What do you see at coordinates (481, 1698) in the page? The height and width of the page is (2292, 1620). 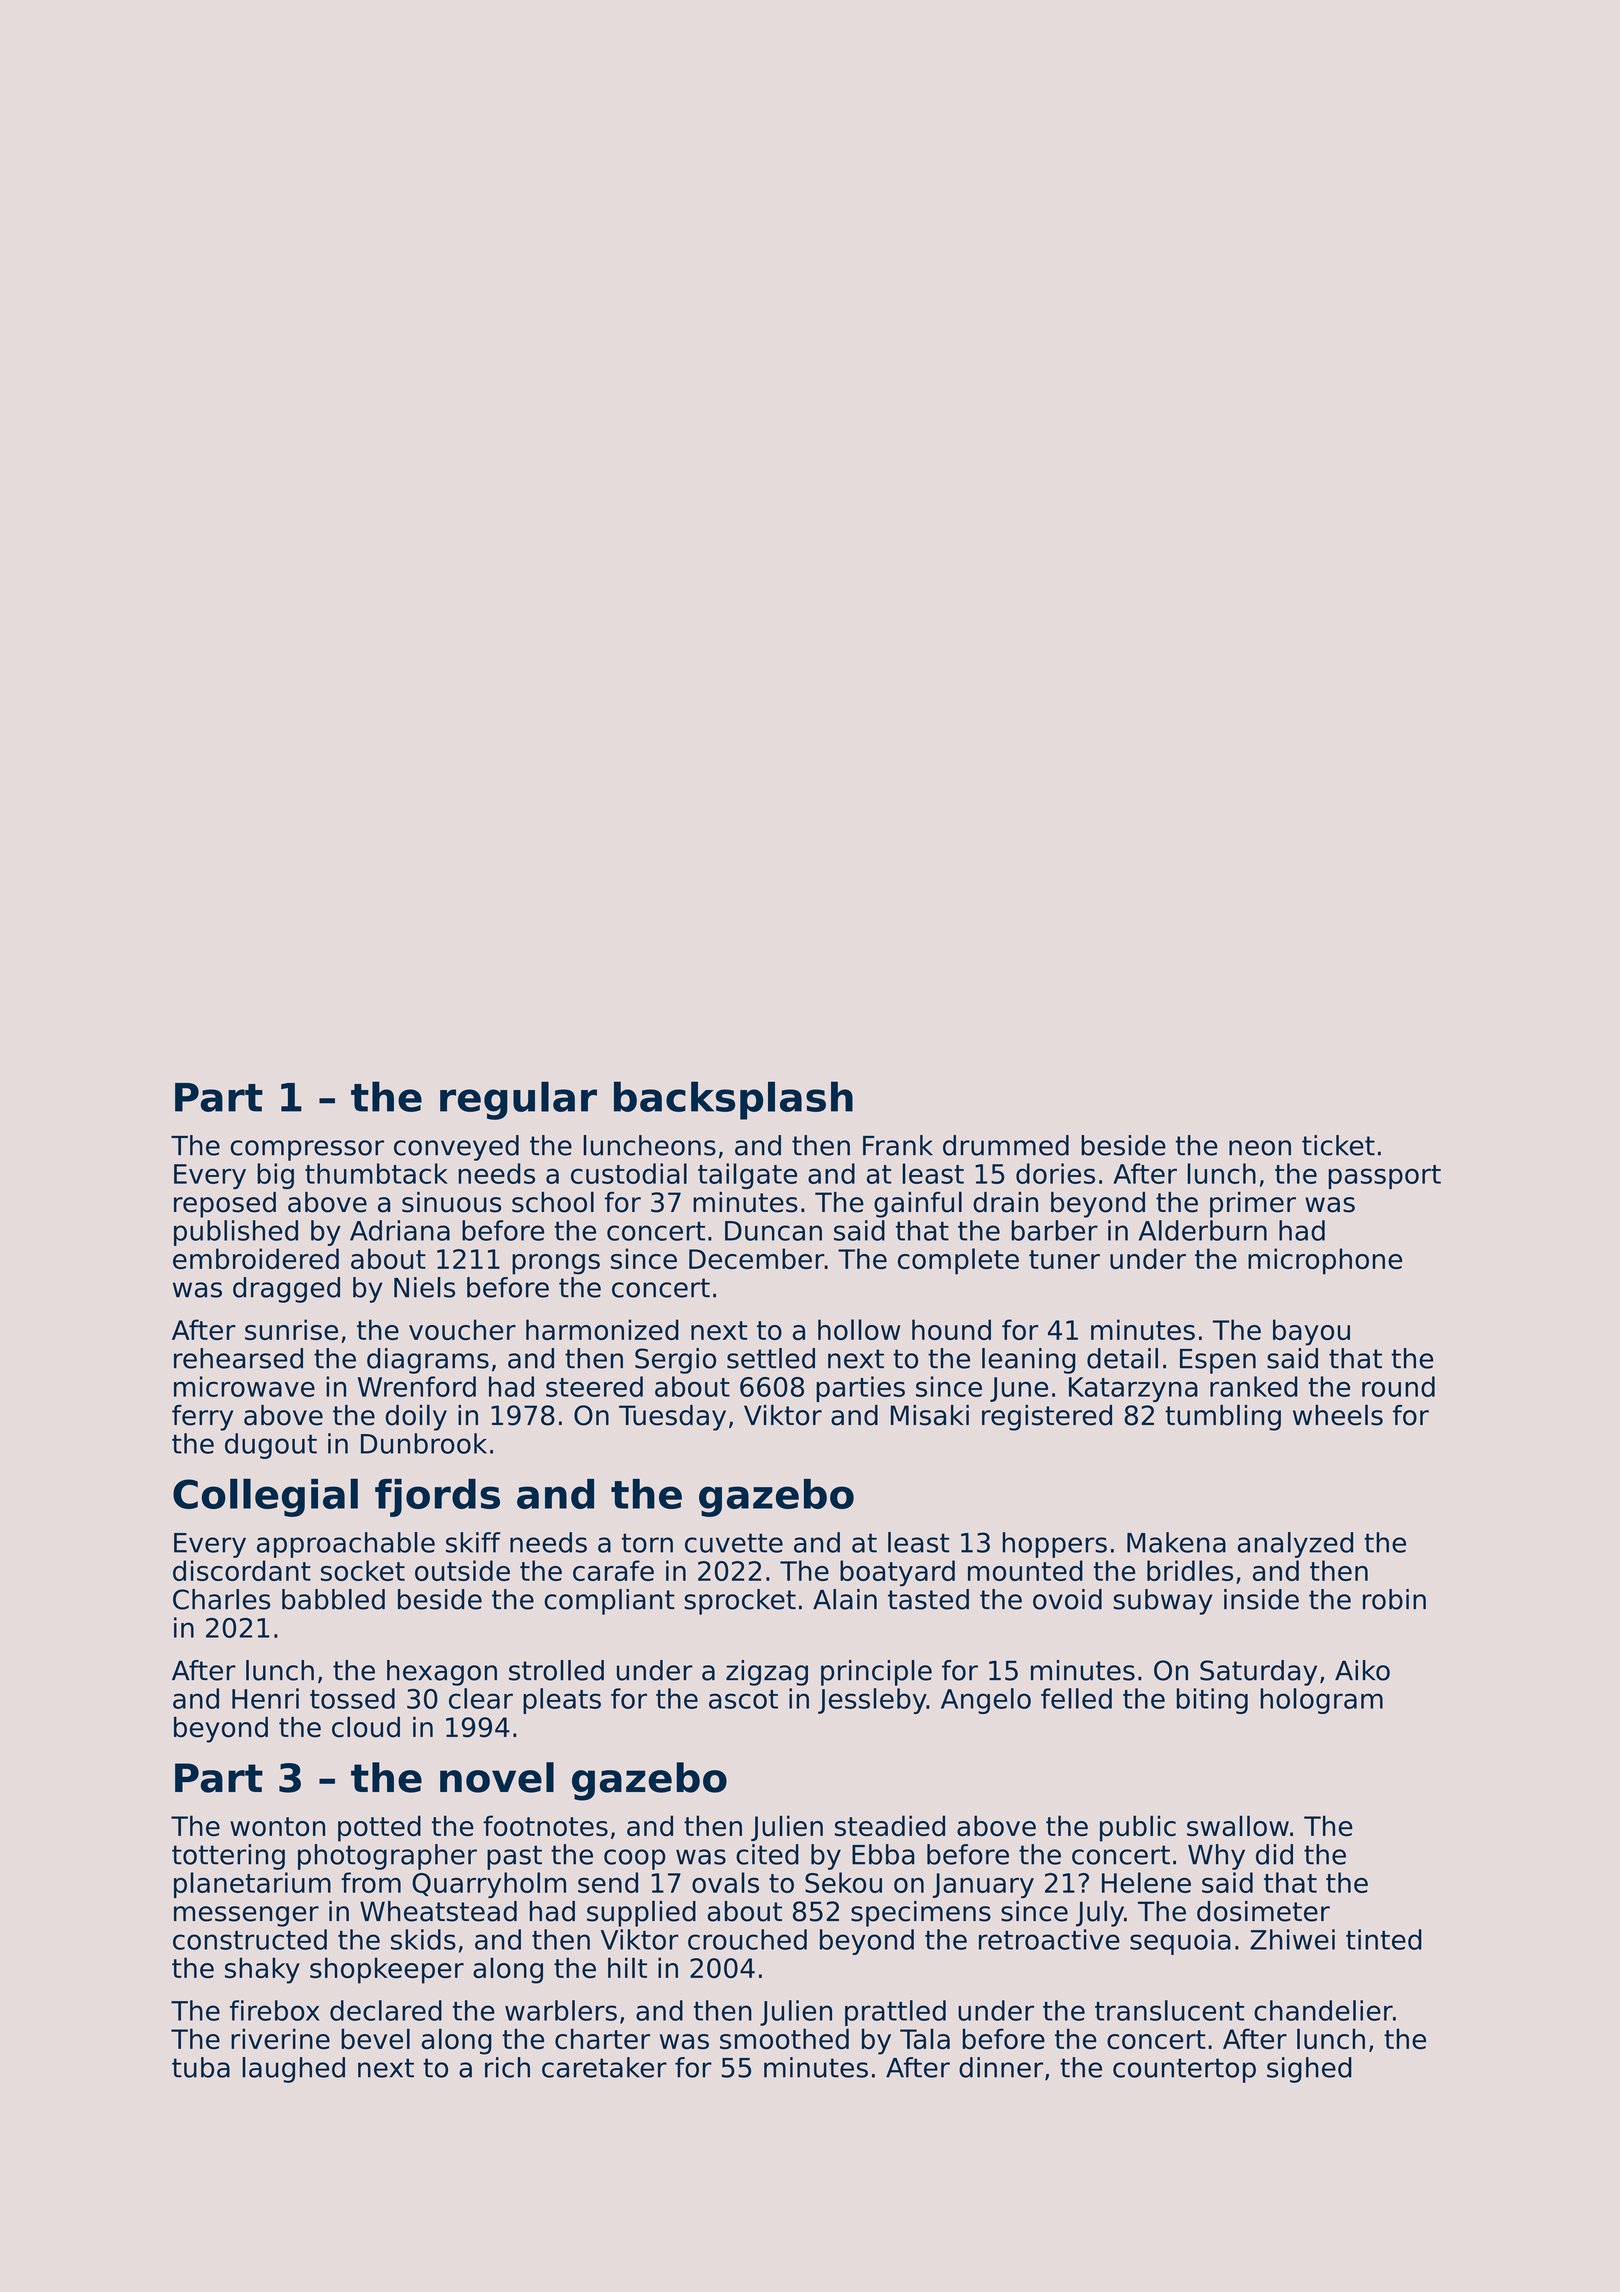 I see `clear` at bounding box center [481, 1698].
